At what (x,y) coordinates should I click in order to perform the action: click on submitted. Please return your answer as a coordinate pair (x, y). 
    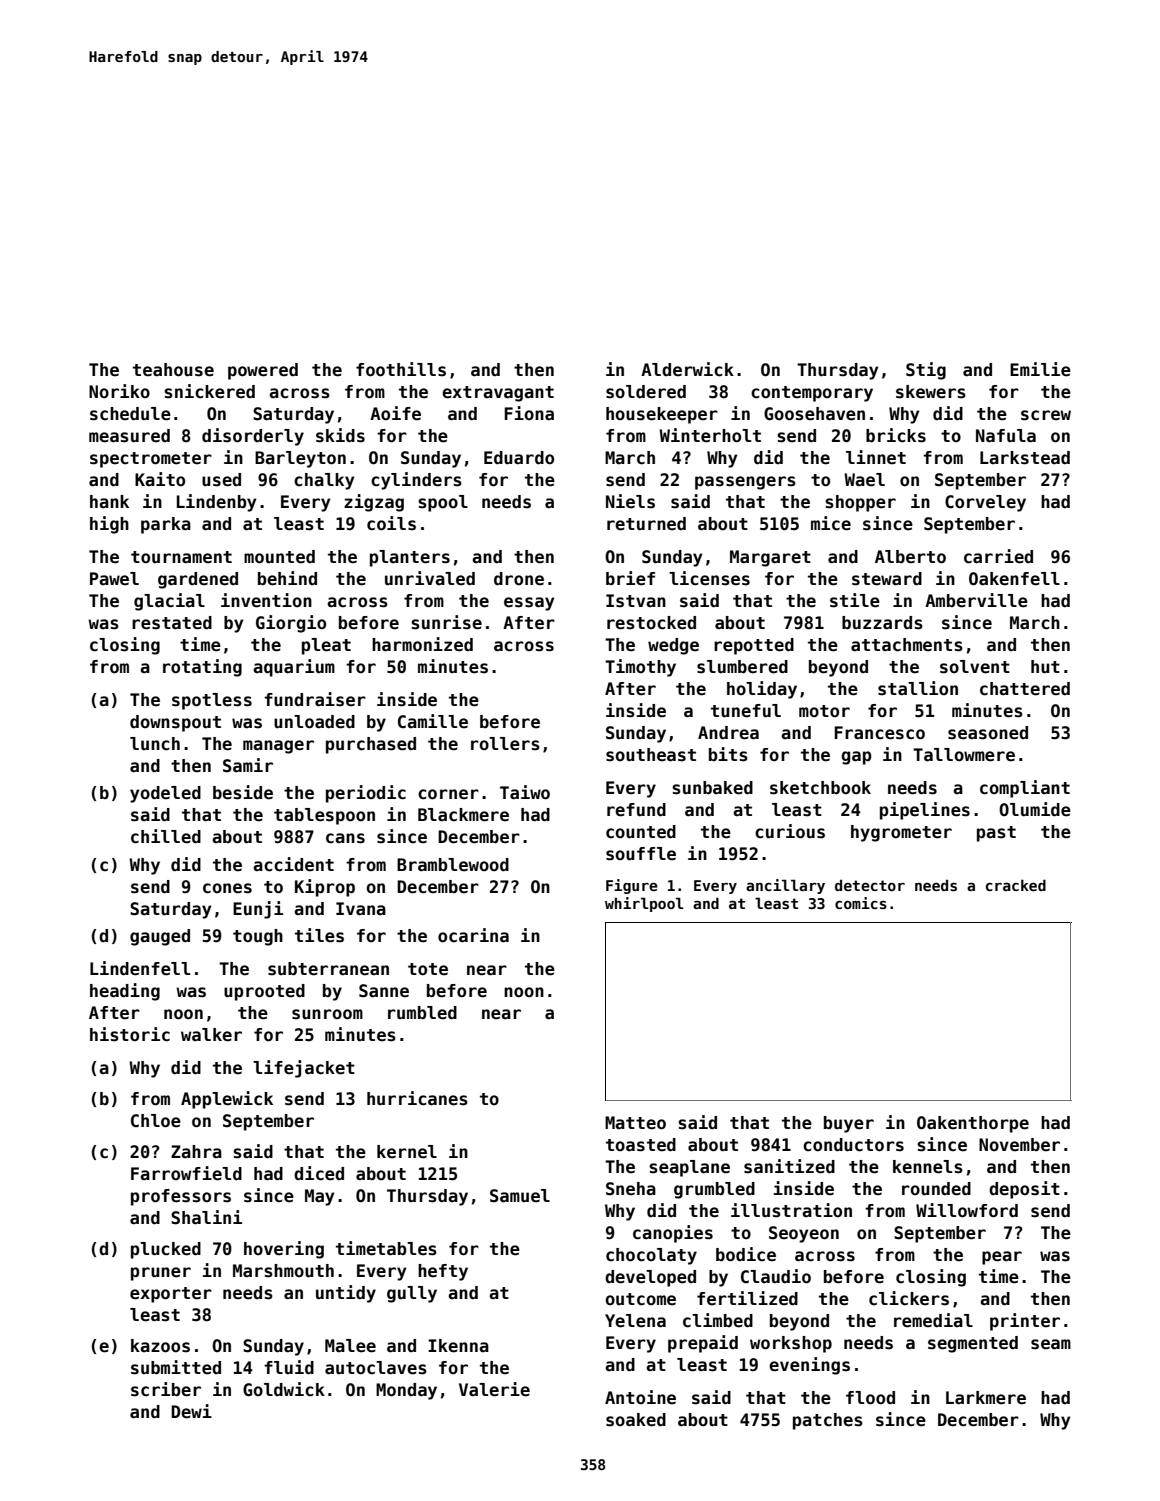
    Looking at the image, I should click on (176, 1367).
